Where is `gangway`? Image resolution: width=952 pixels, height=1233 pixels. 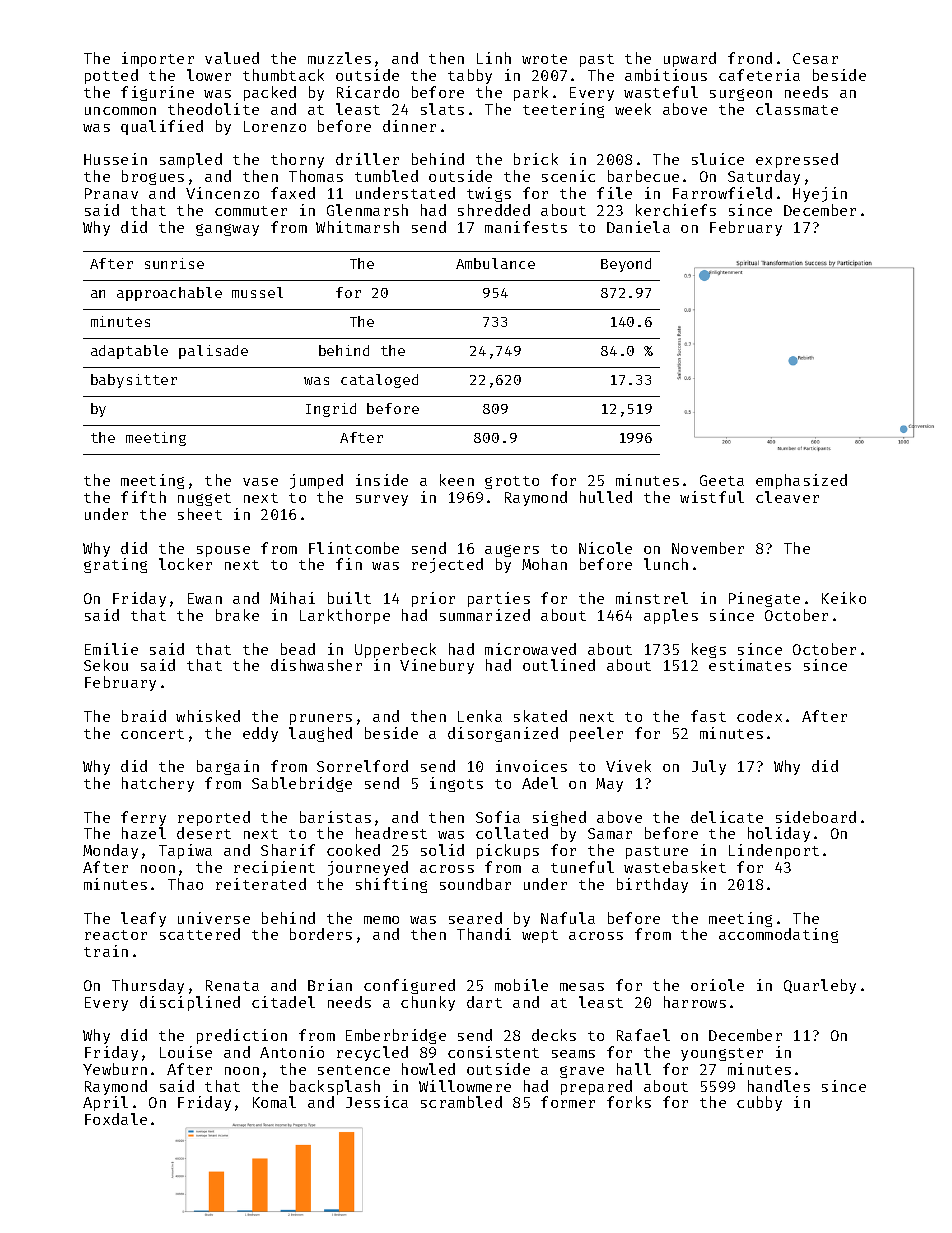
gangway is located at coordinates (227, 230).
